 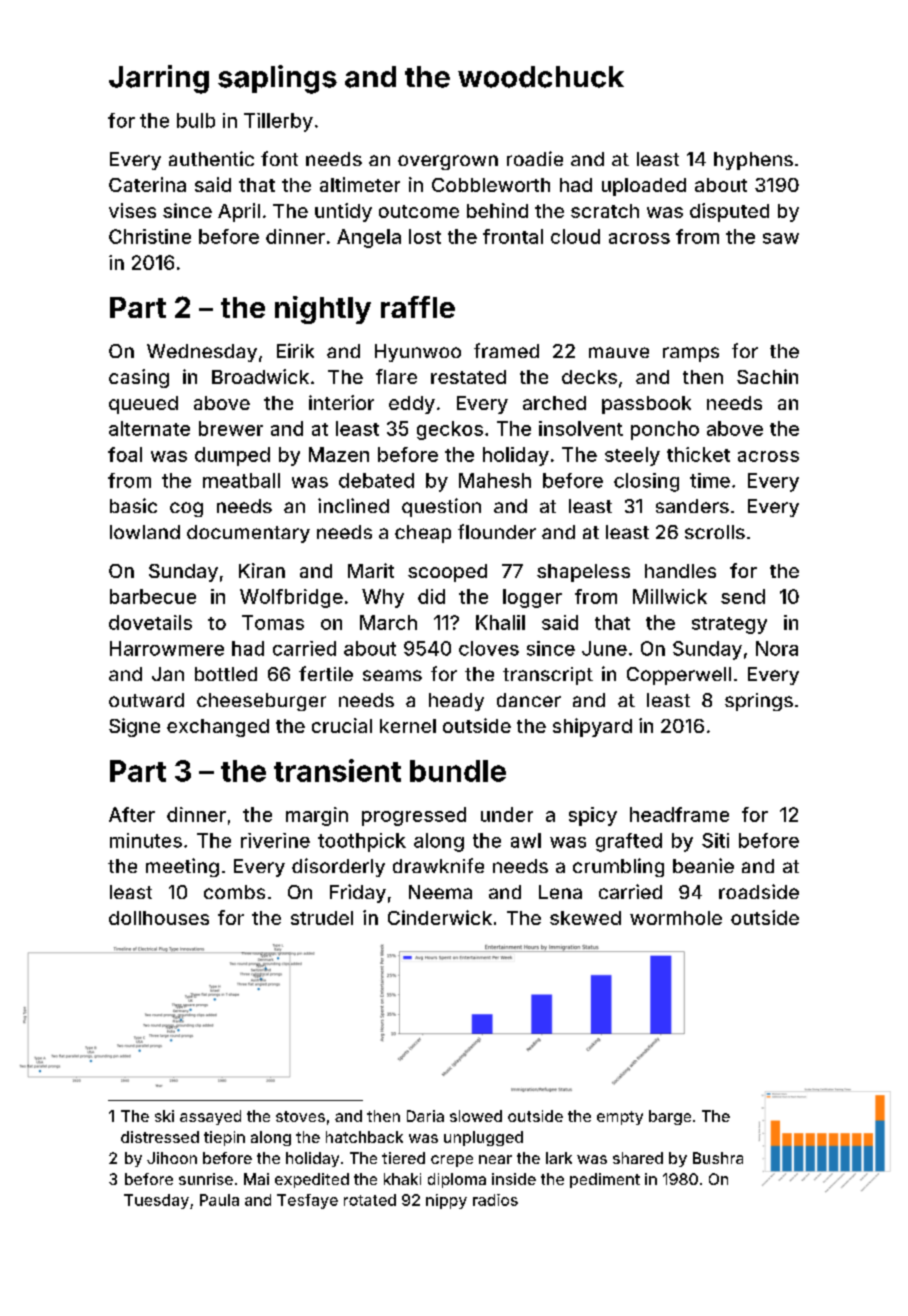 I want to click on stoves, so click(x=300, y=1116).
